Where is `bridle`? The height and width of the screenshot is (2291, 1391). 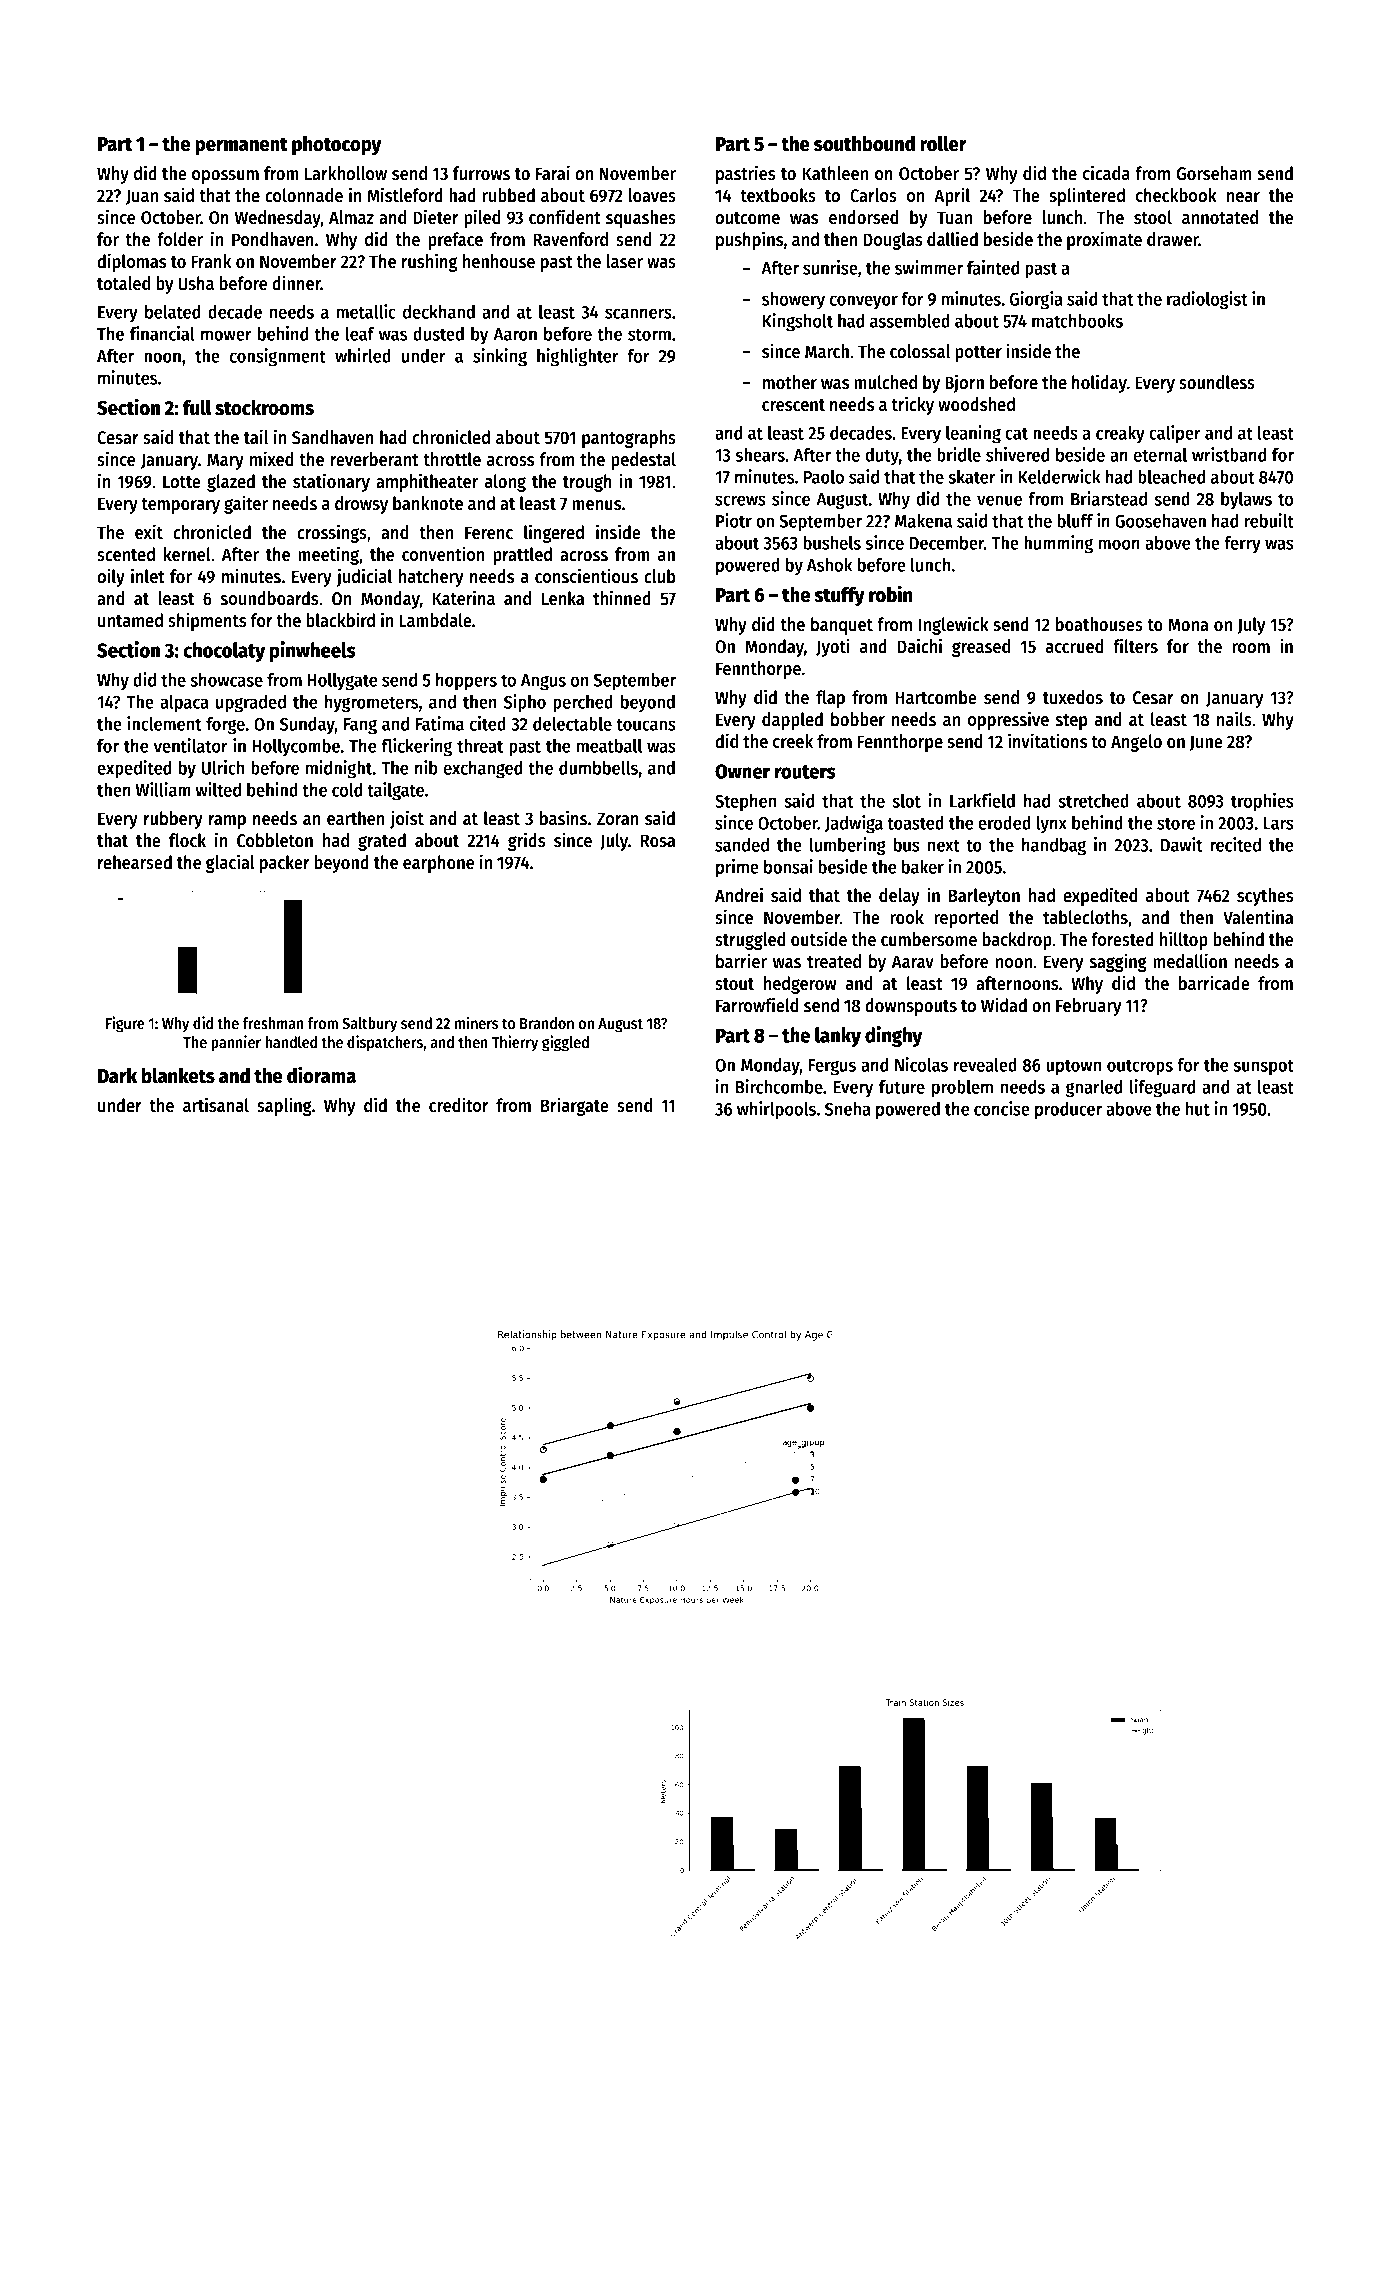 bridle is located at coordinates (959, 454).
